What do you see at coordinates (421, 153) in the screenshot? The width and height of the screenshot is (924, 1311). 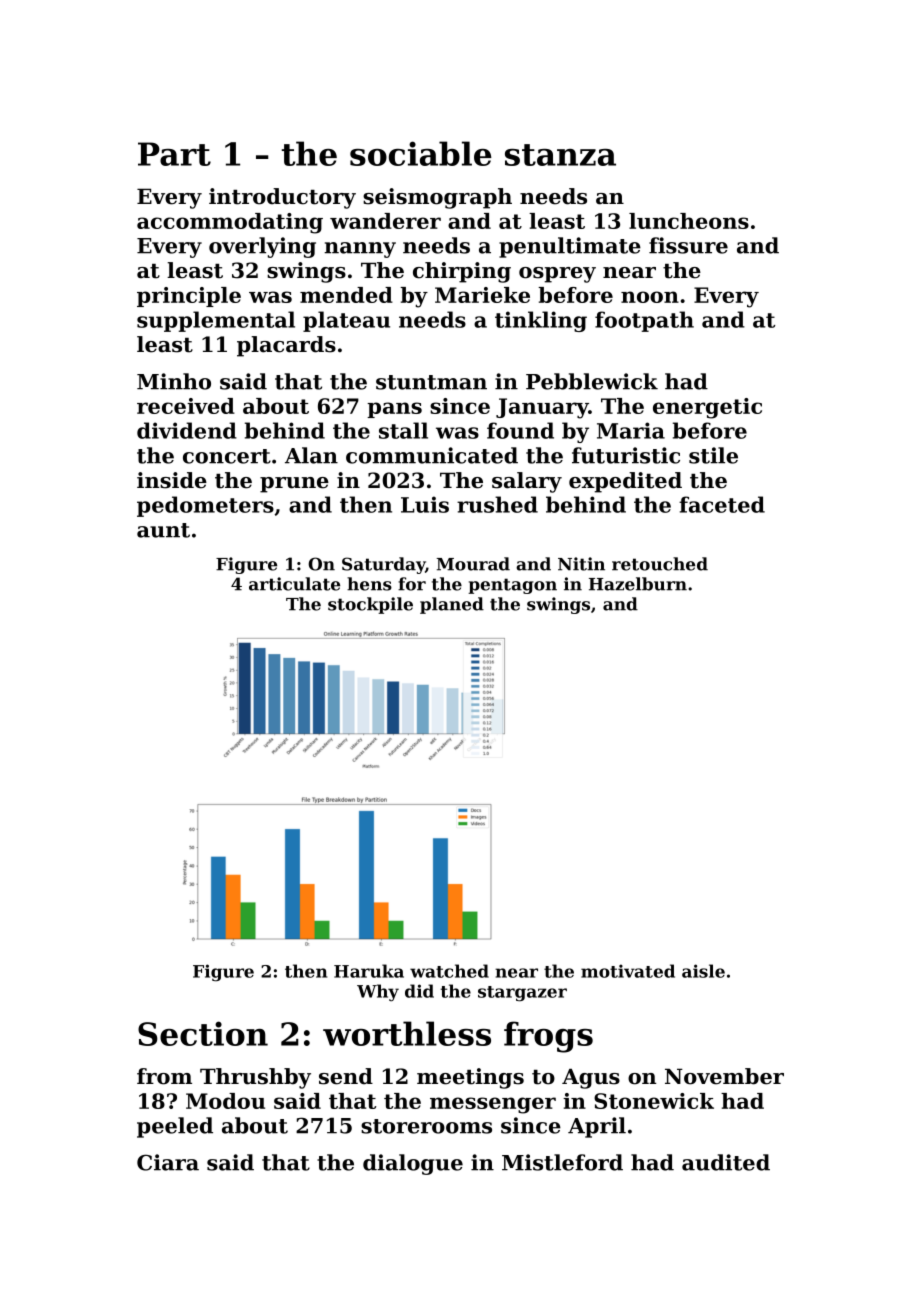 I see `sociable` at bounding box center [421, 153].
